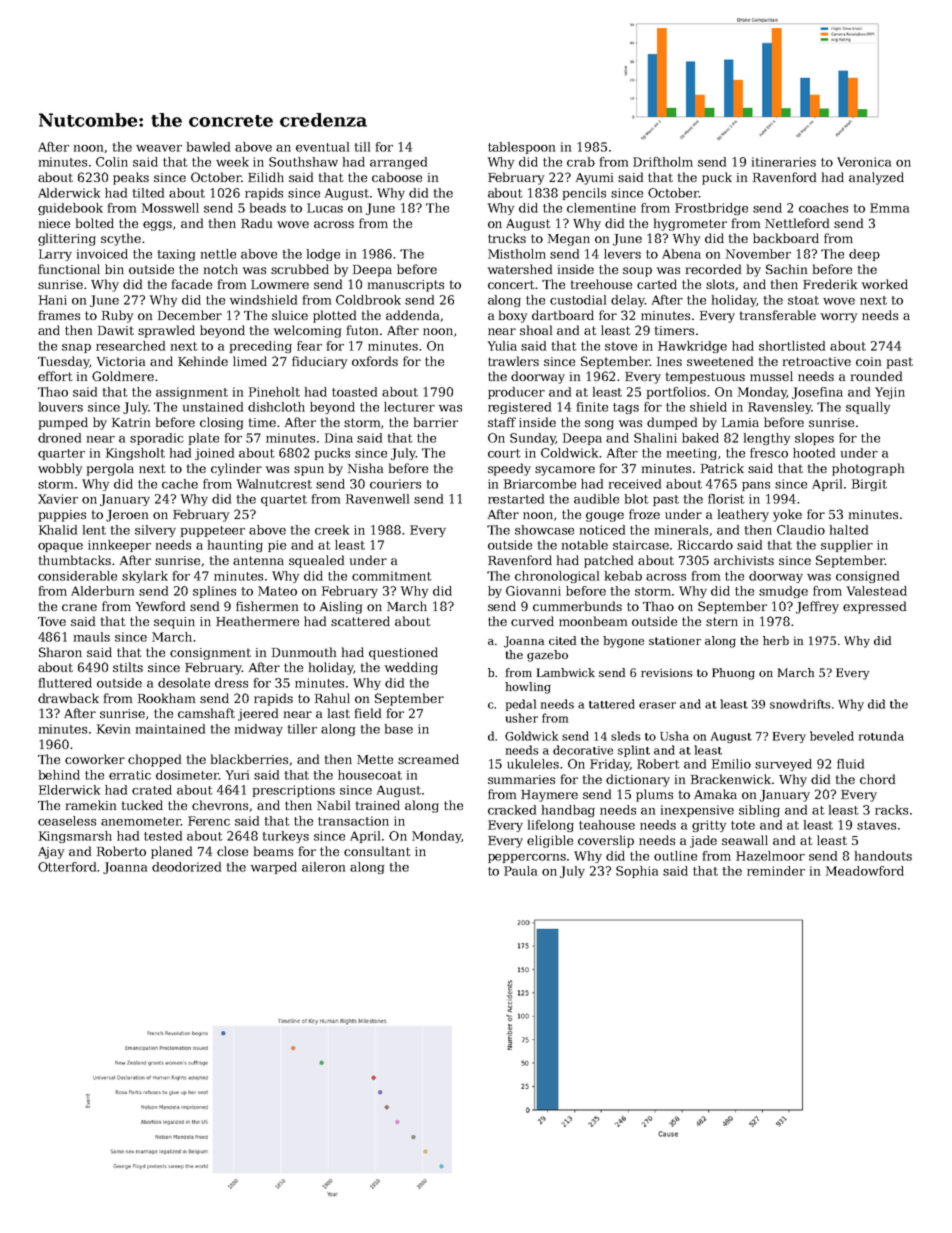 The width and height of the screenshot is (952, 1233). What do you see at coordinates (516, 393) in the screenshot?
I see `producer` at bounding box center [516, 393].
